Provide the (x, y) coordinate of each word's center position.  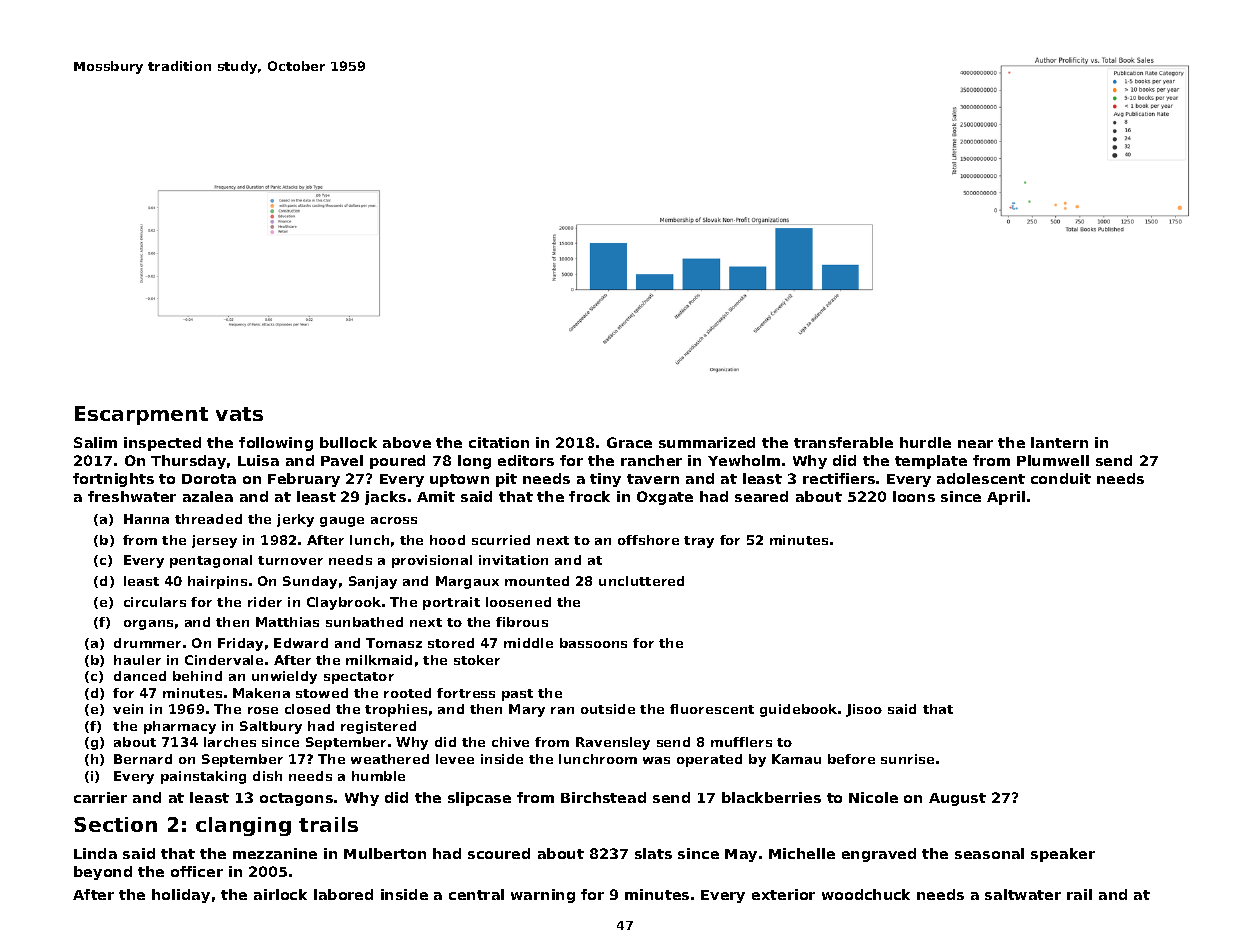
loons (914, 496)
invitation (513, 560)
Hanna (146, 519)
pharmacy (180, 727)
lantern (1059, 442)
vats (239, 414)
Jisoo (864, 710)
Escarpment (141, 415)
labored (343, 894)
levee (455, 759)
